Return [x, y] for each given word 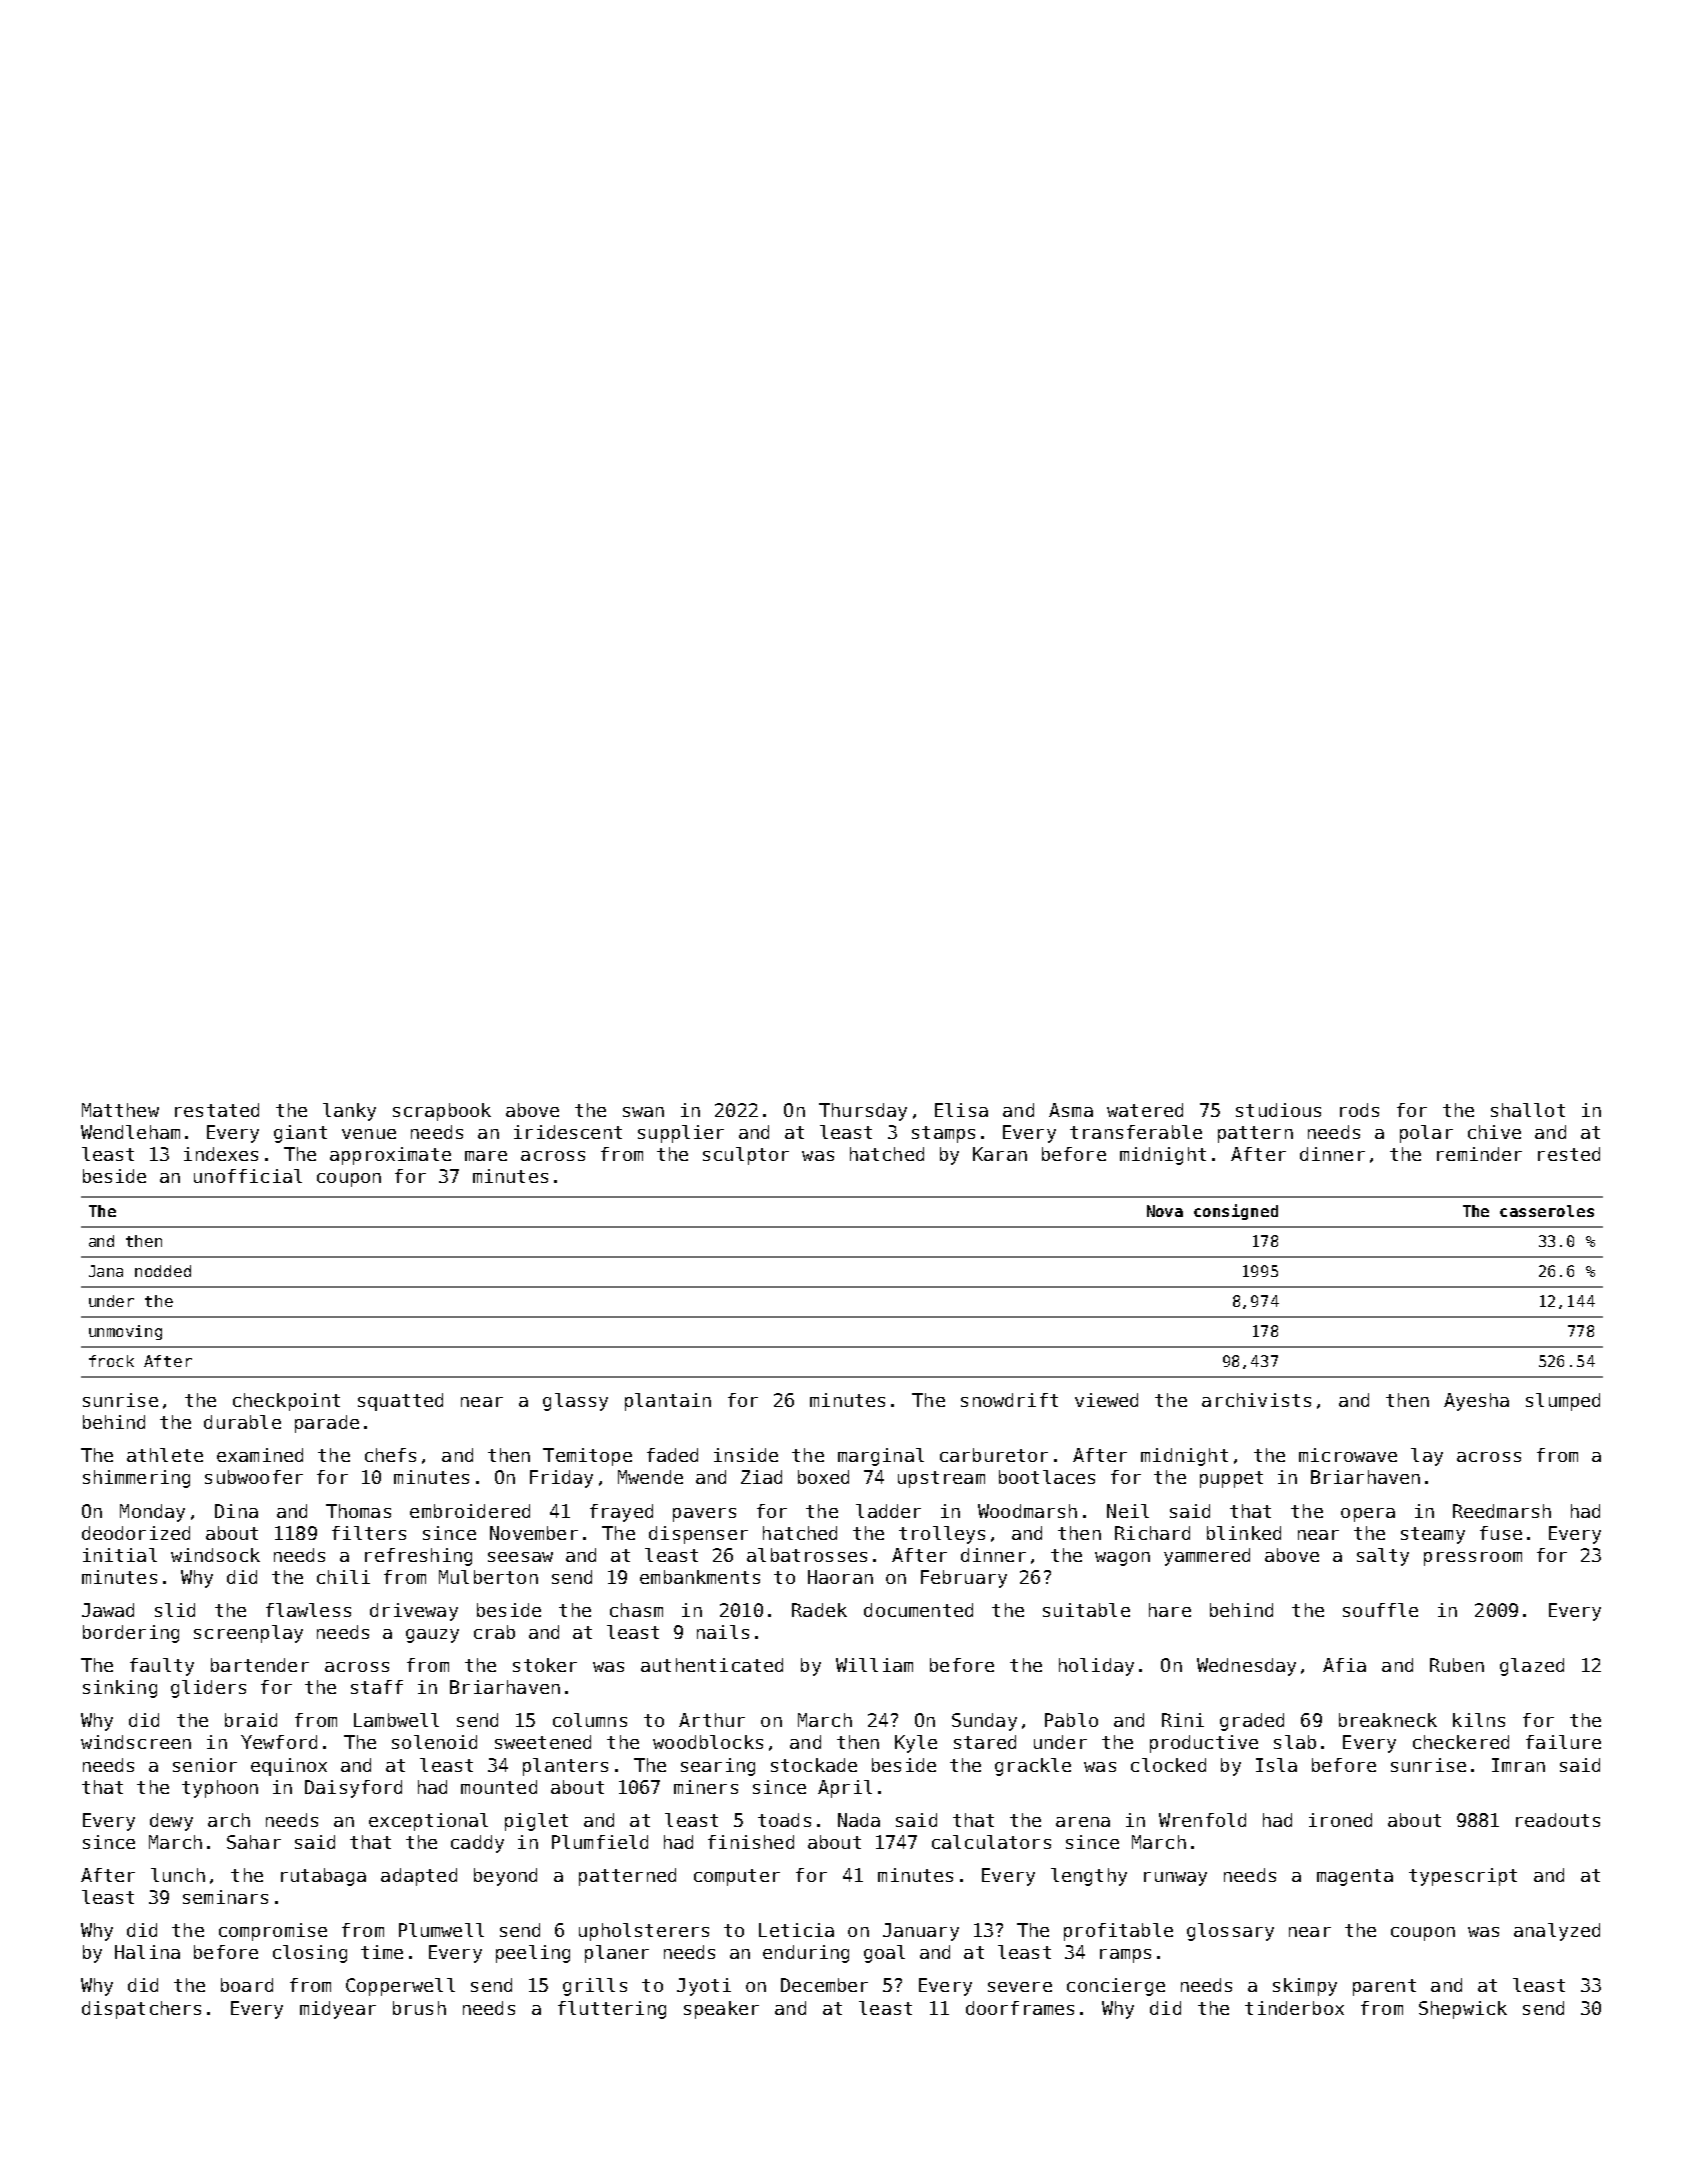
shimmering [136, 1479]
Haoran [840, 1577]
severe [1020, 1987]
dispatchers [141, 2010]
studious [1278, 1110]
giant [300, 1134]
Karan [1000, 1154]
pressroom [1473, 1559]
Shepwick [1463, 2010]
